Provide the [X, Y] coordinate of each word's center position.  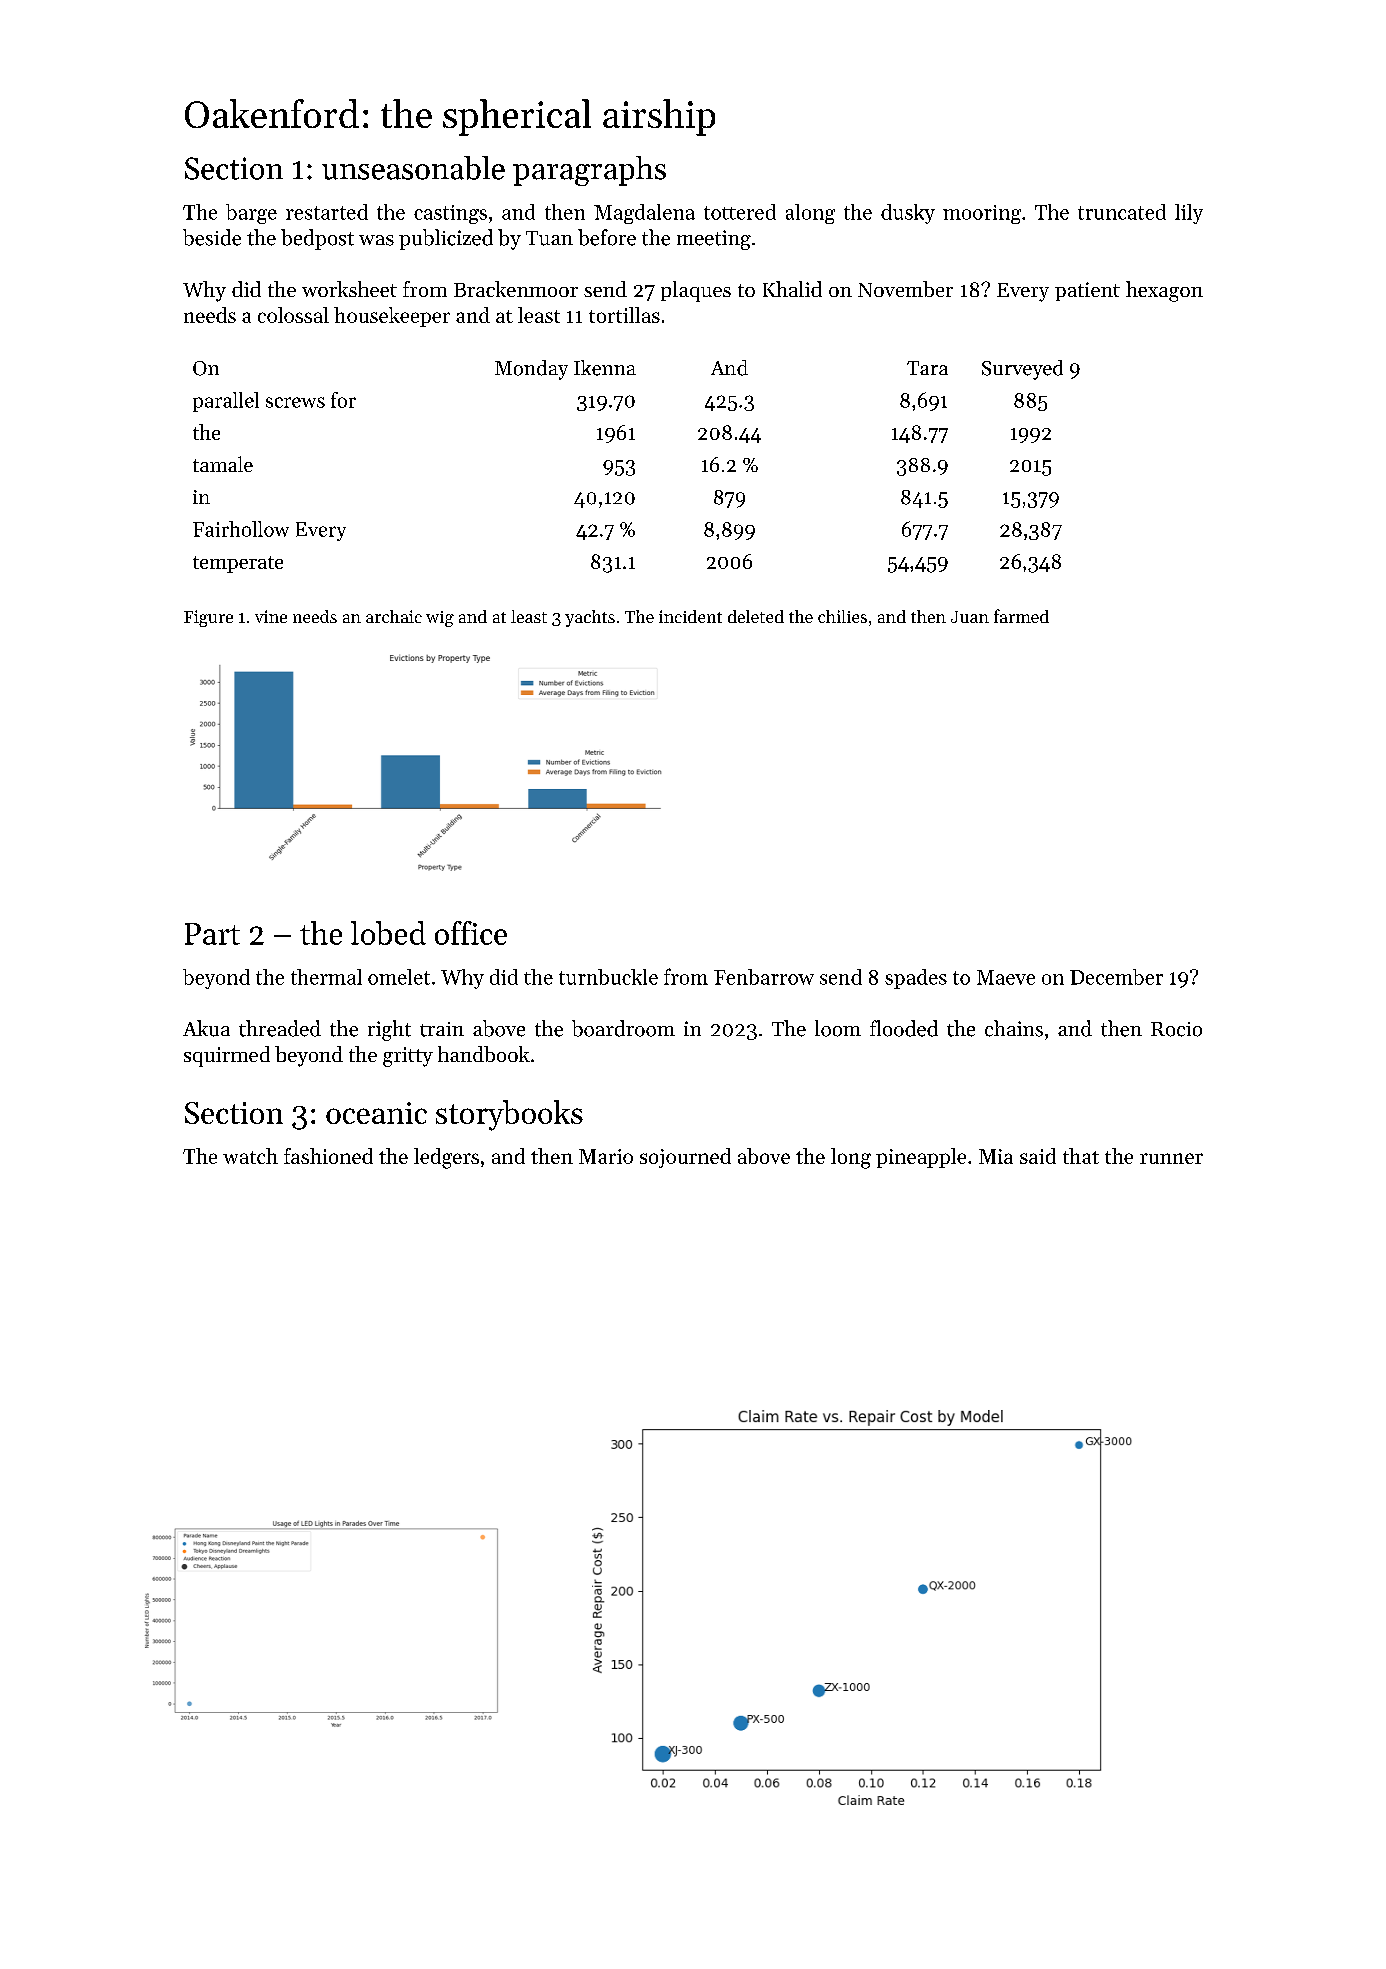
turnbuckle [608, 977]
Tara [927, 368]
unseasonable [413, 168]
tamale [223, 464]
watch [250, 1156]
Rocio [1176, 1029]
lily [1189, 214]
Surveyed [1022, 370]
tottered [740, 212]
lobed [388, 933]
